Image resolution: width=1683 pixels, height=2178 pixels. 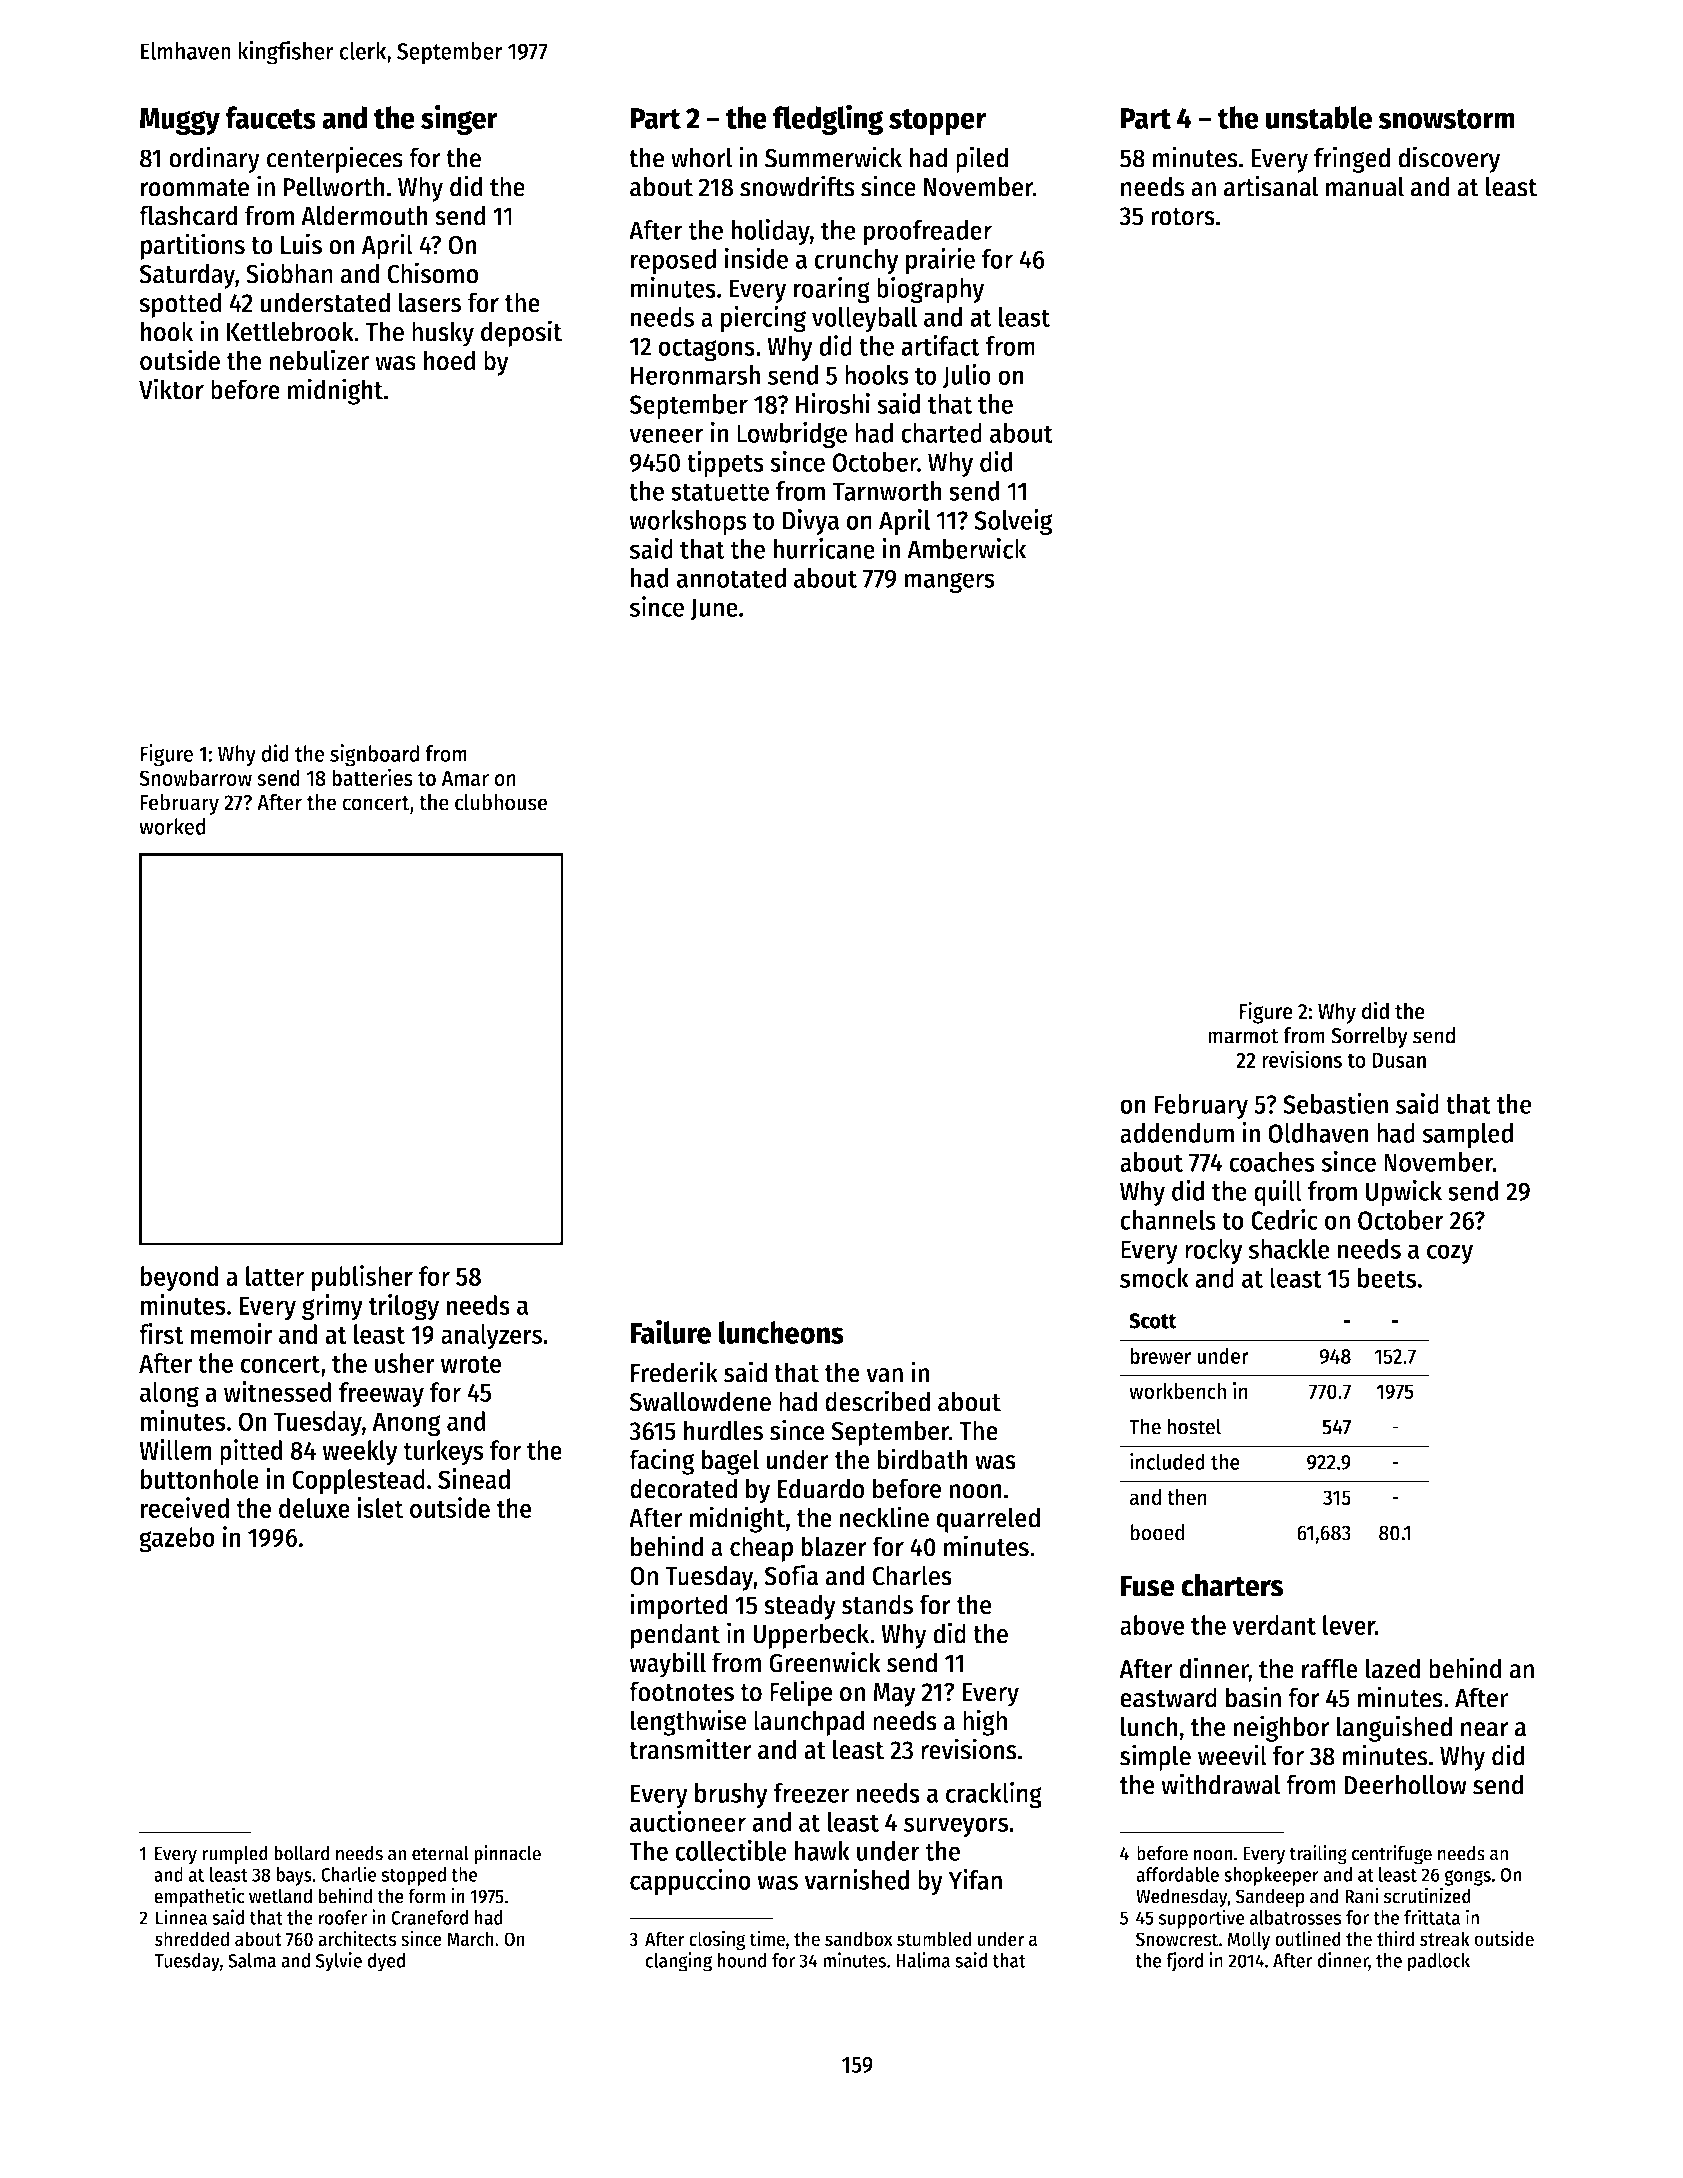 I want to click on Halima, so click(x=923, y=1960).
